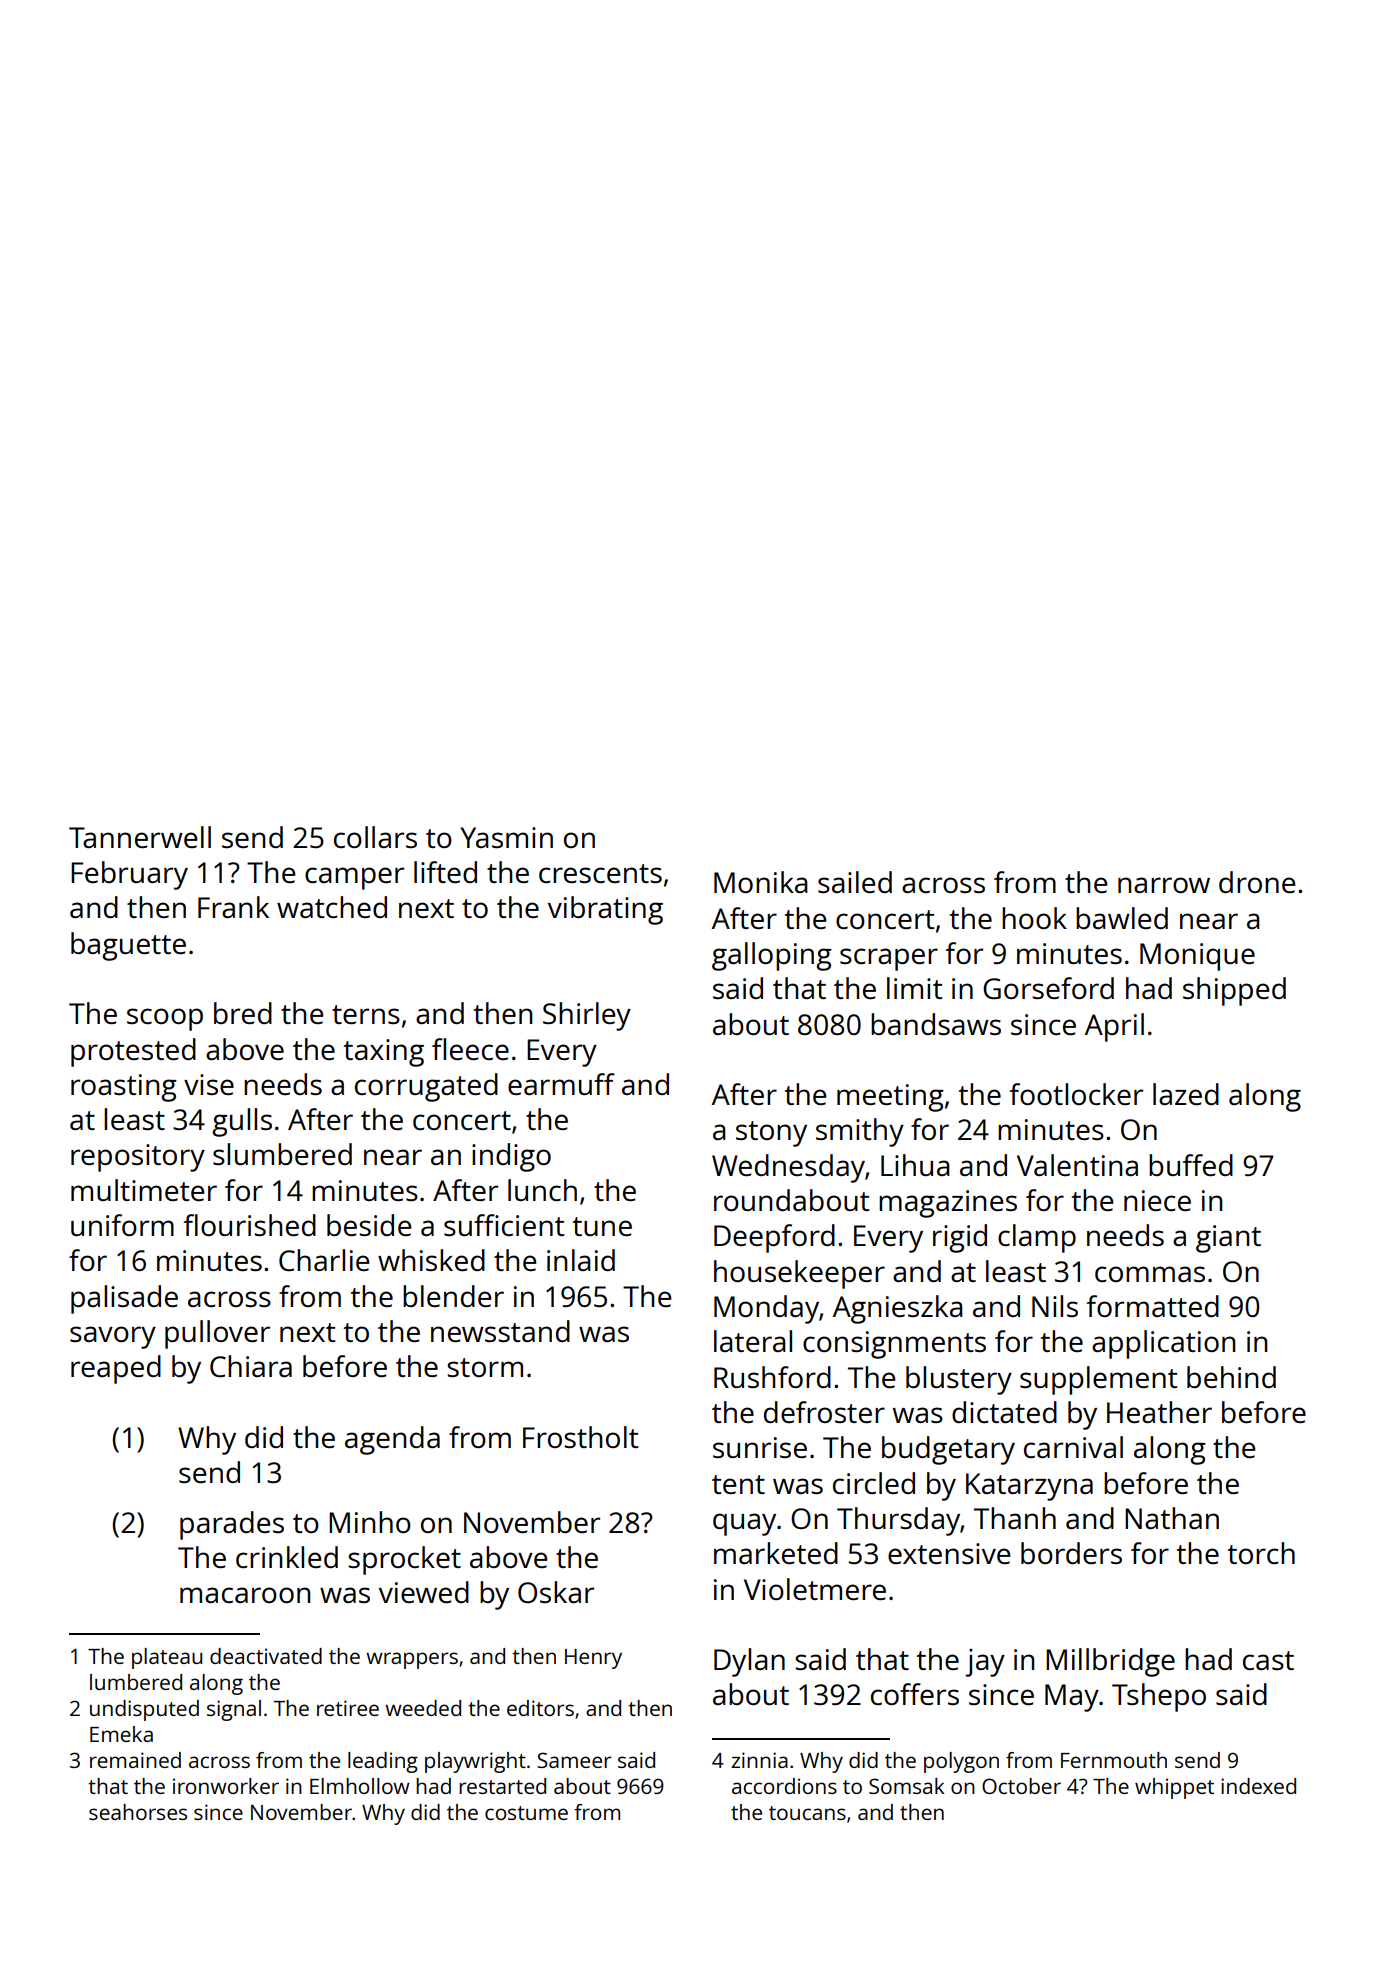  What do you see at coordinates (738, 1484) in the image?
I see `tent` at bounding box center [738, 1484].
